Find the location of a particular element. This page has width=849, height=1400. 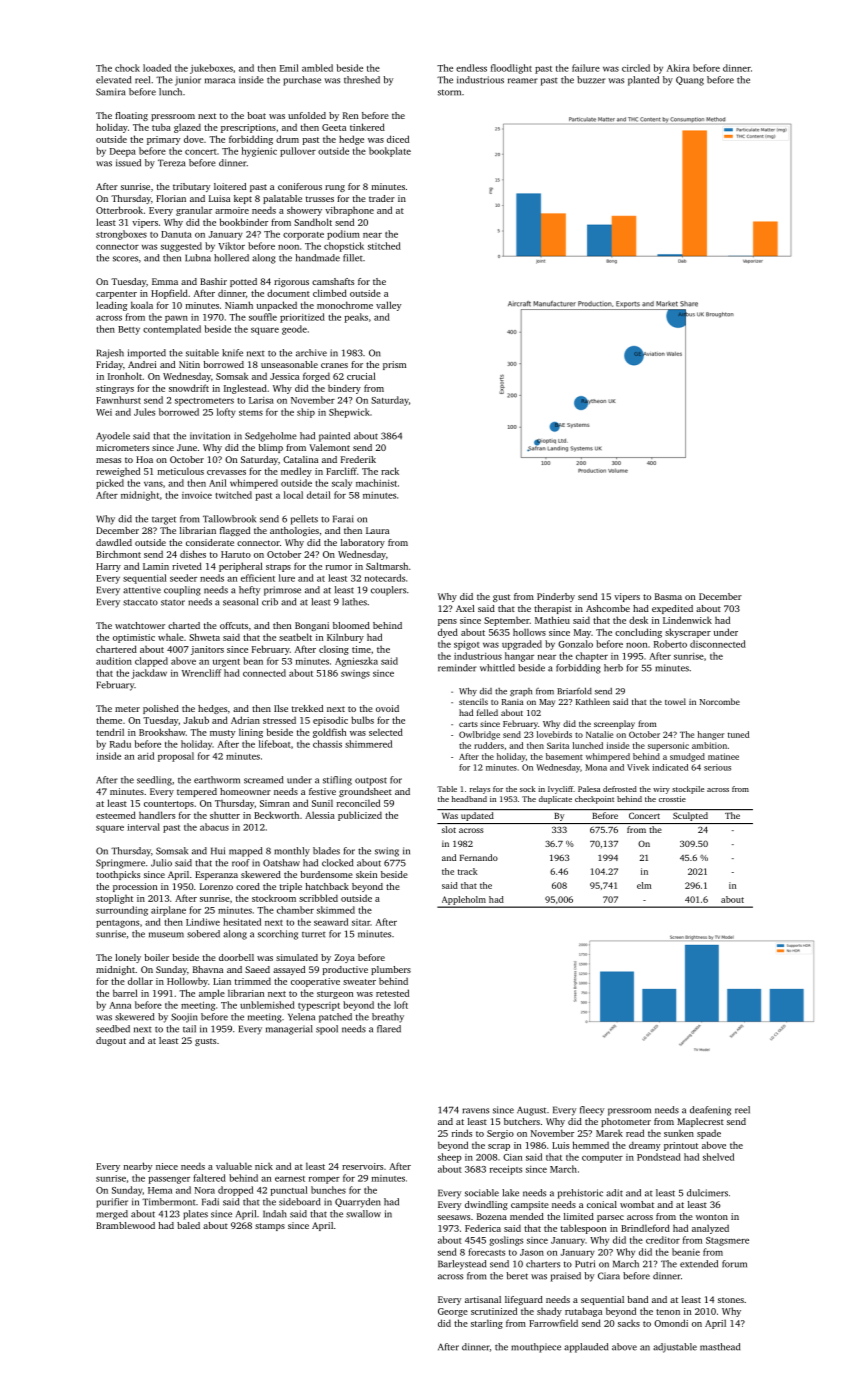

cored is located at coordinates (248, 886).
